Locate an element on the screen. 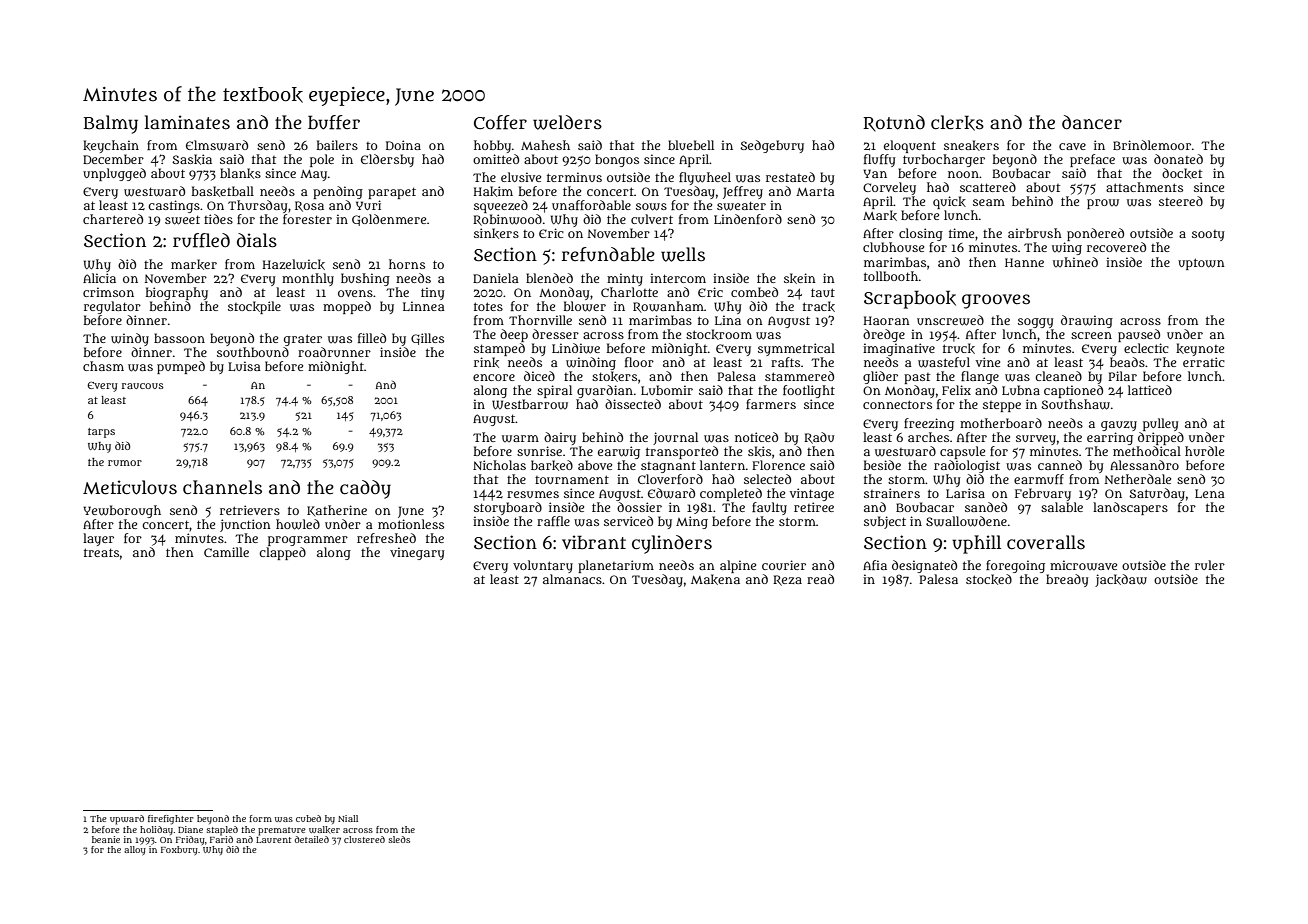 This screenshot has width=1308, height=924. Camille is located at coordinates (226, 552).
